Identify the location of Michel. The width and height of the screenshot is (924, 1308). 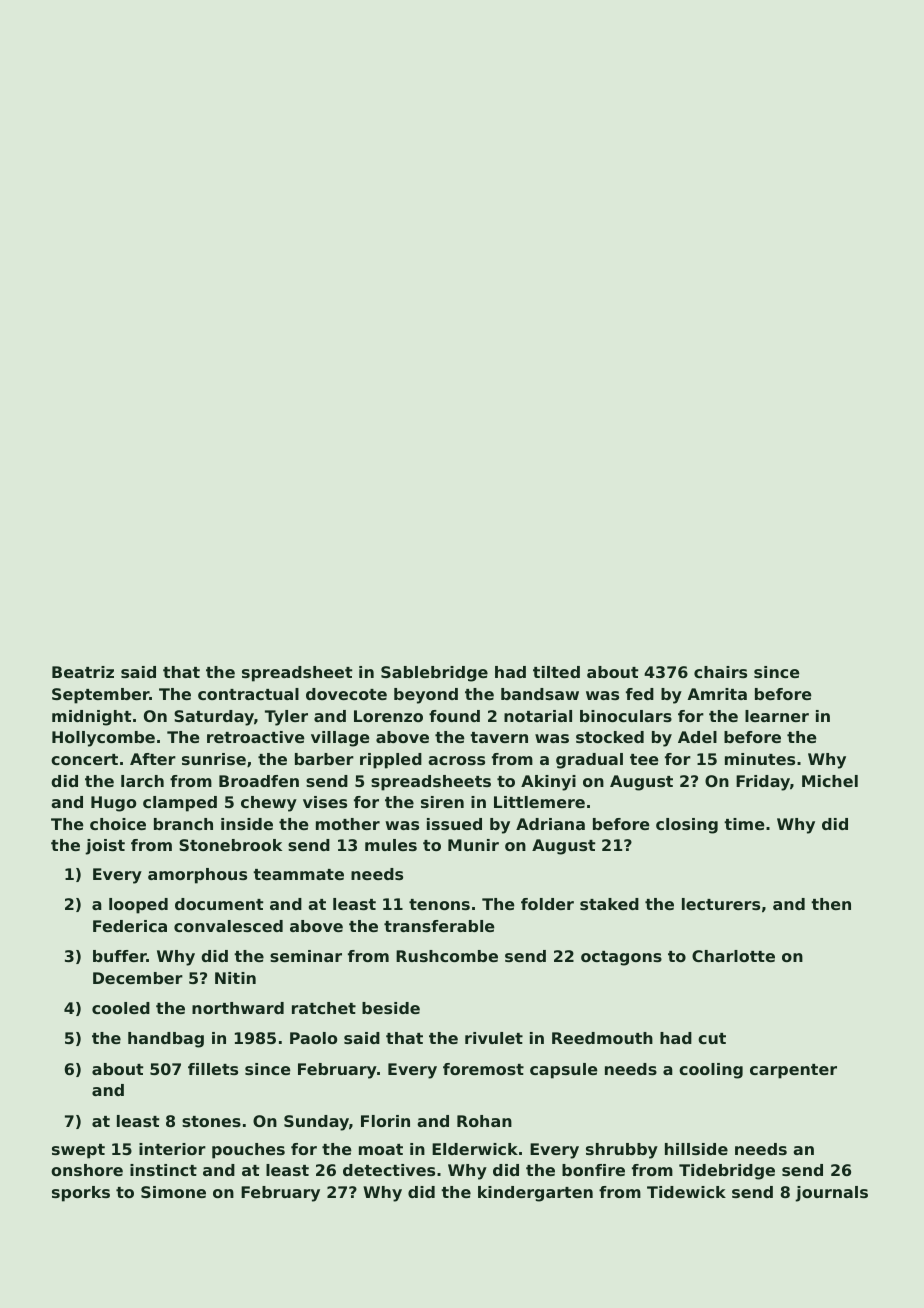
(830, 781).
